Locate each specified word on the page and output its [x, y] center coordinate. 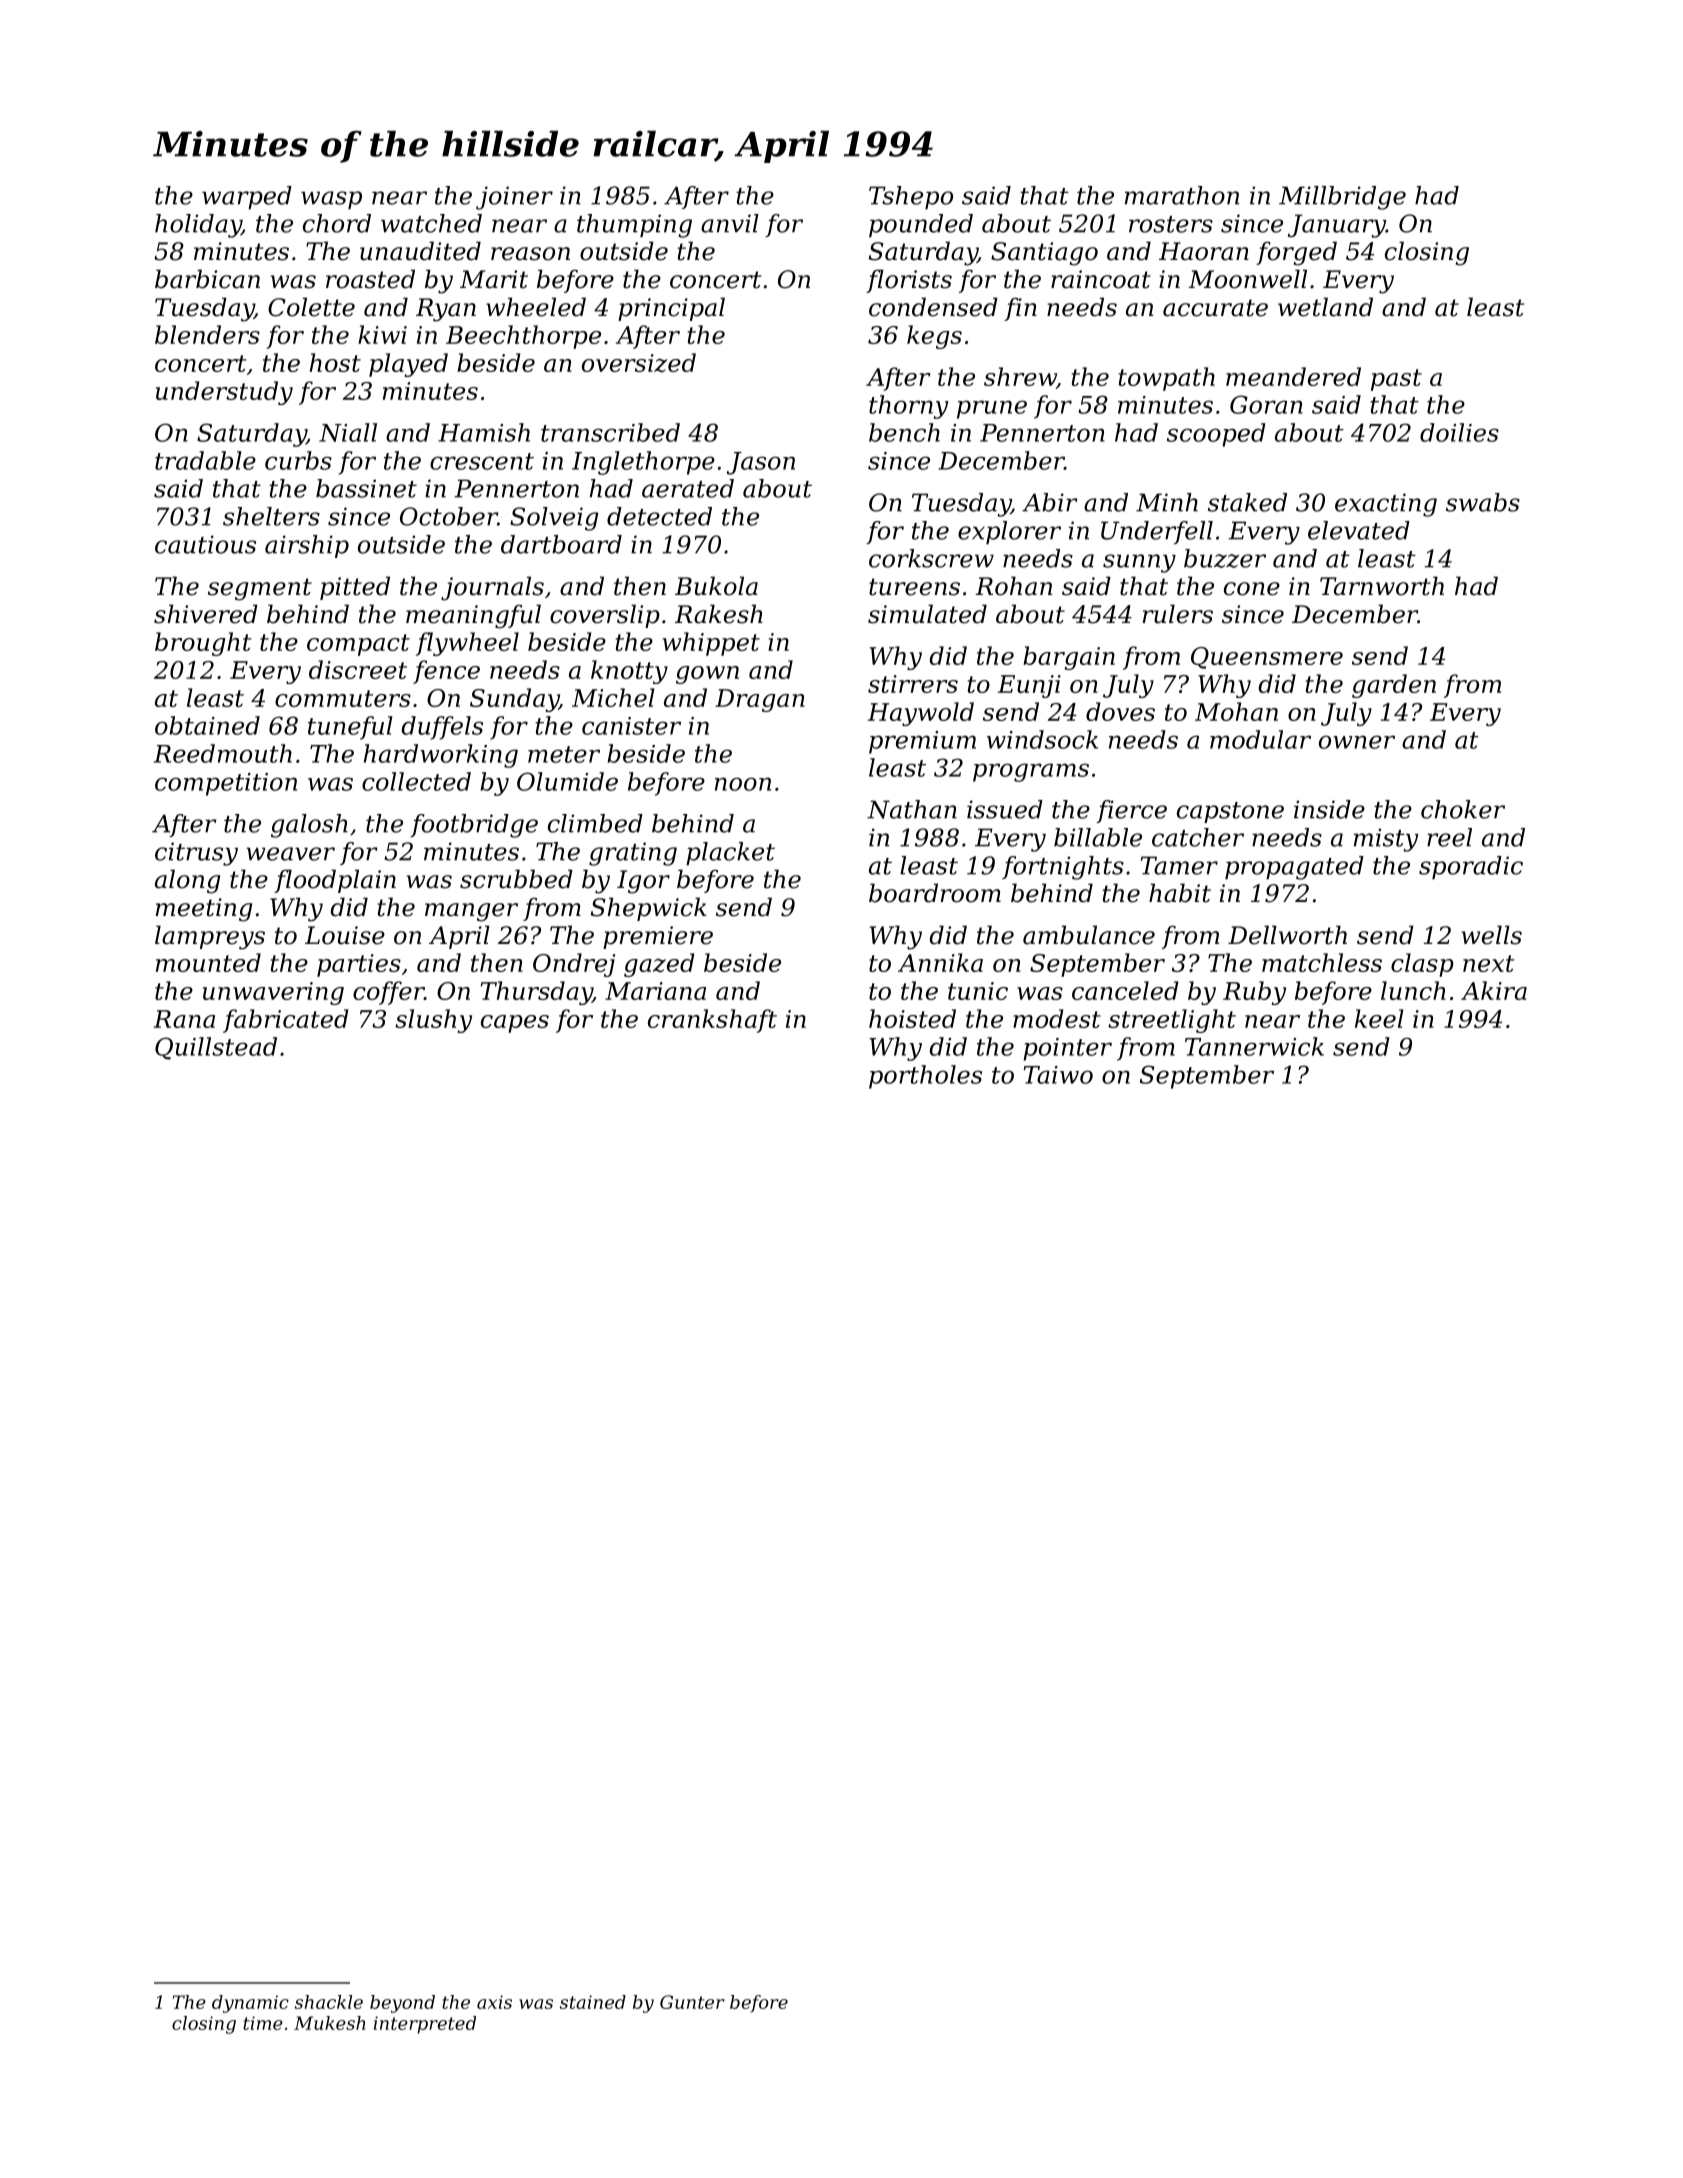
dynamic [250, 2004]
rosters [1171, 224]
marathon [1182, 195]
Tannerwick [1254, 1046]
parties [359, 965]
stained [593, 2002]
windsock [1042, 739]
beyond [402, 2004]
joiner [514, 198]
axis [494, 2002]
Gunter [692, 2002]
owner [1357, 742]
